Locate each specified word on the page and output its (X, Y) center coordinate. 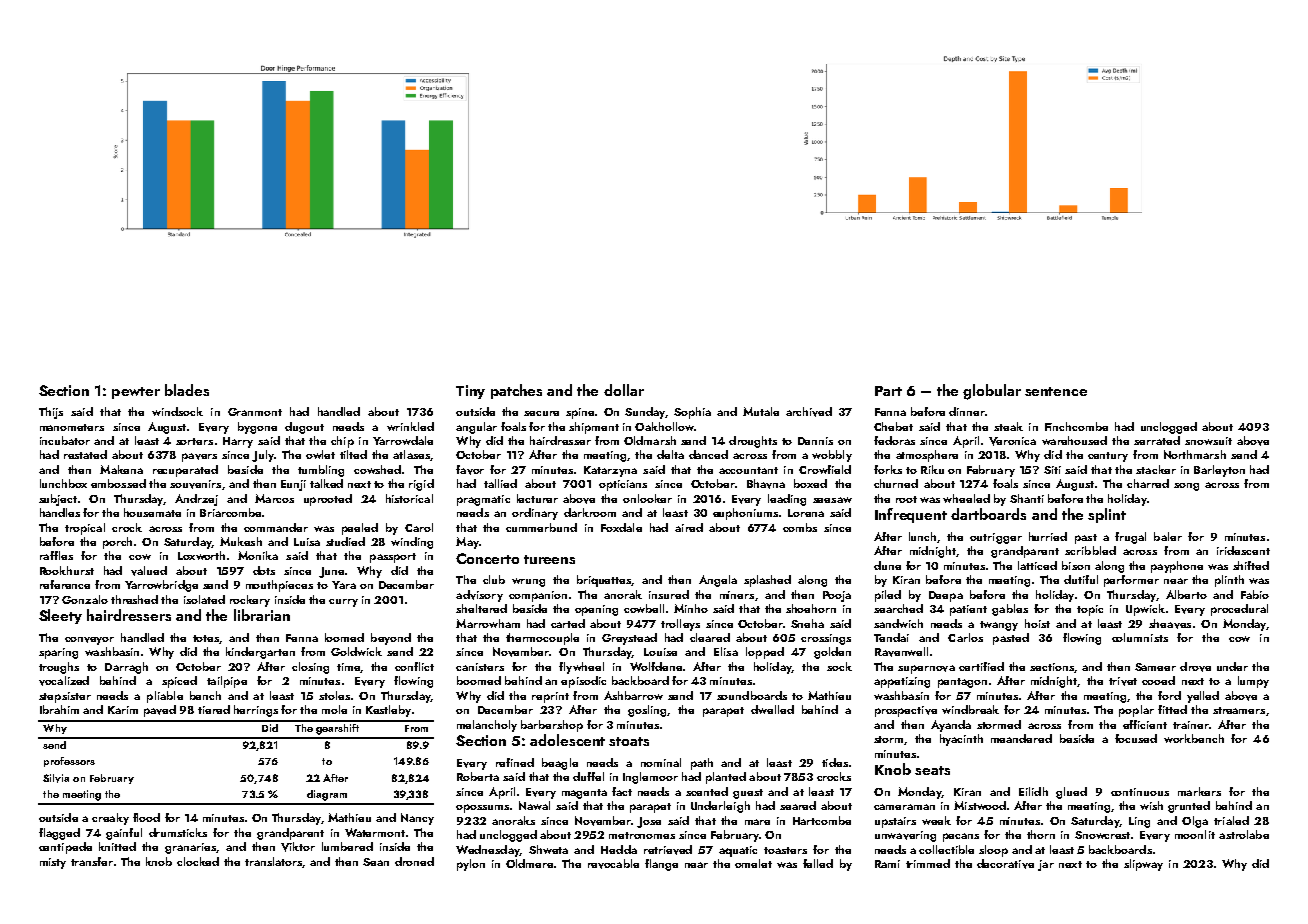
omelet (753, 863)
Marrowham (488, 623)
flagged (59, 834)
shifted (1251, 565)
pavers (199, 457)
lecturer (537, 498)
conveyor (89, 641)
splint (1107, 515)
